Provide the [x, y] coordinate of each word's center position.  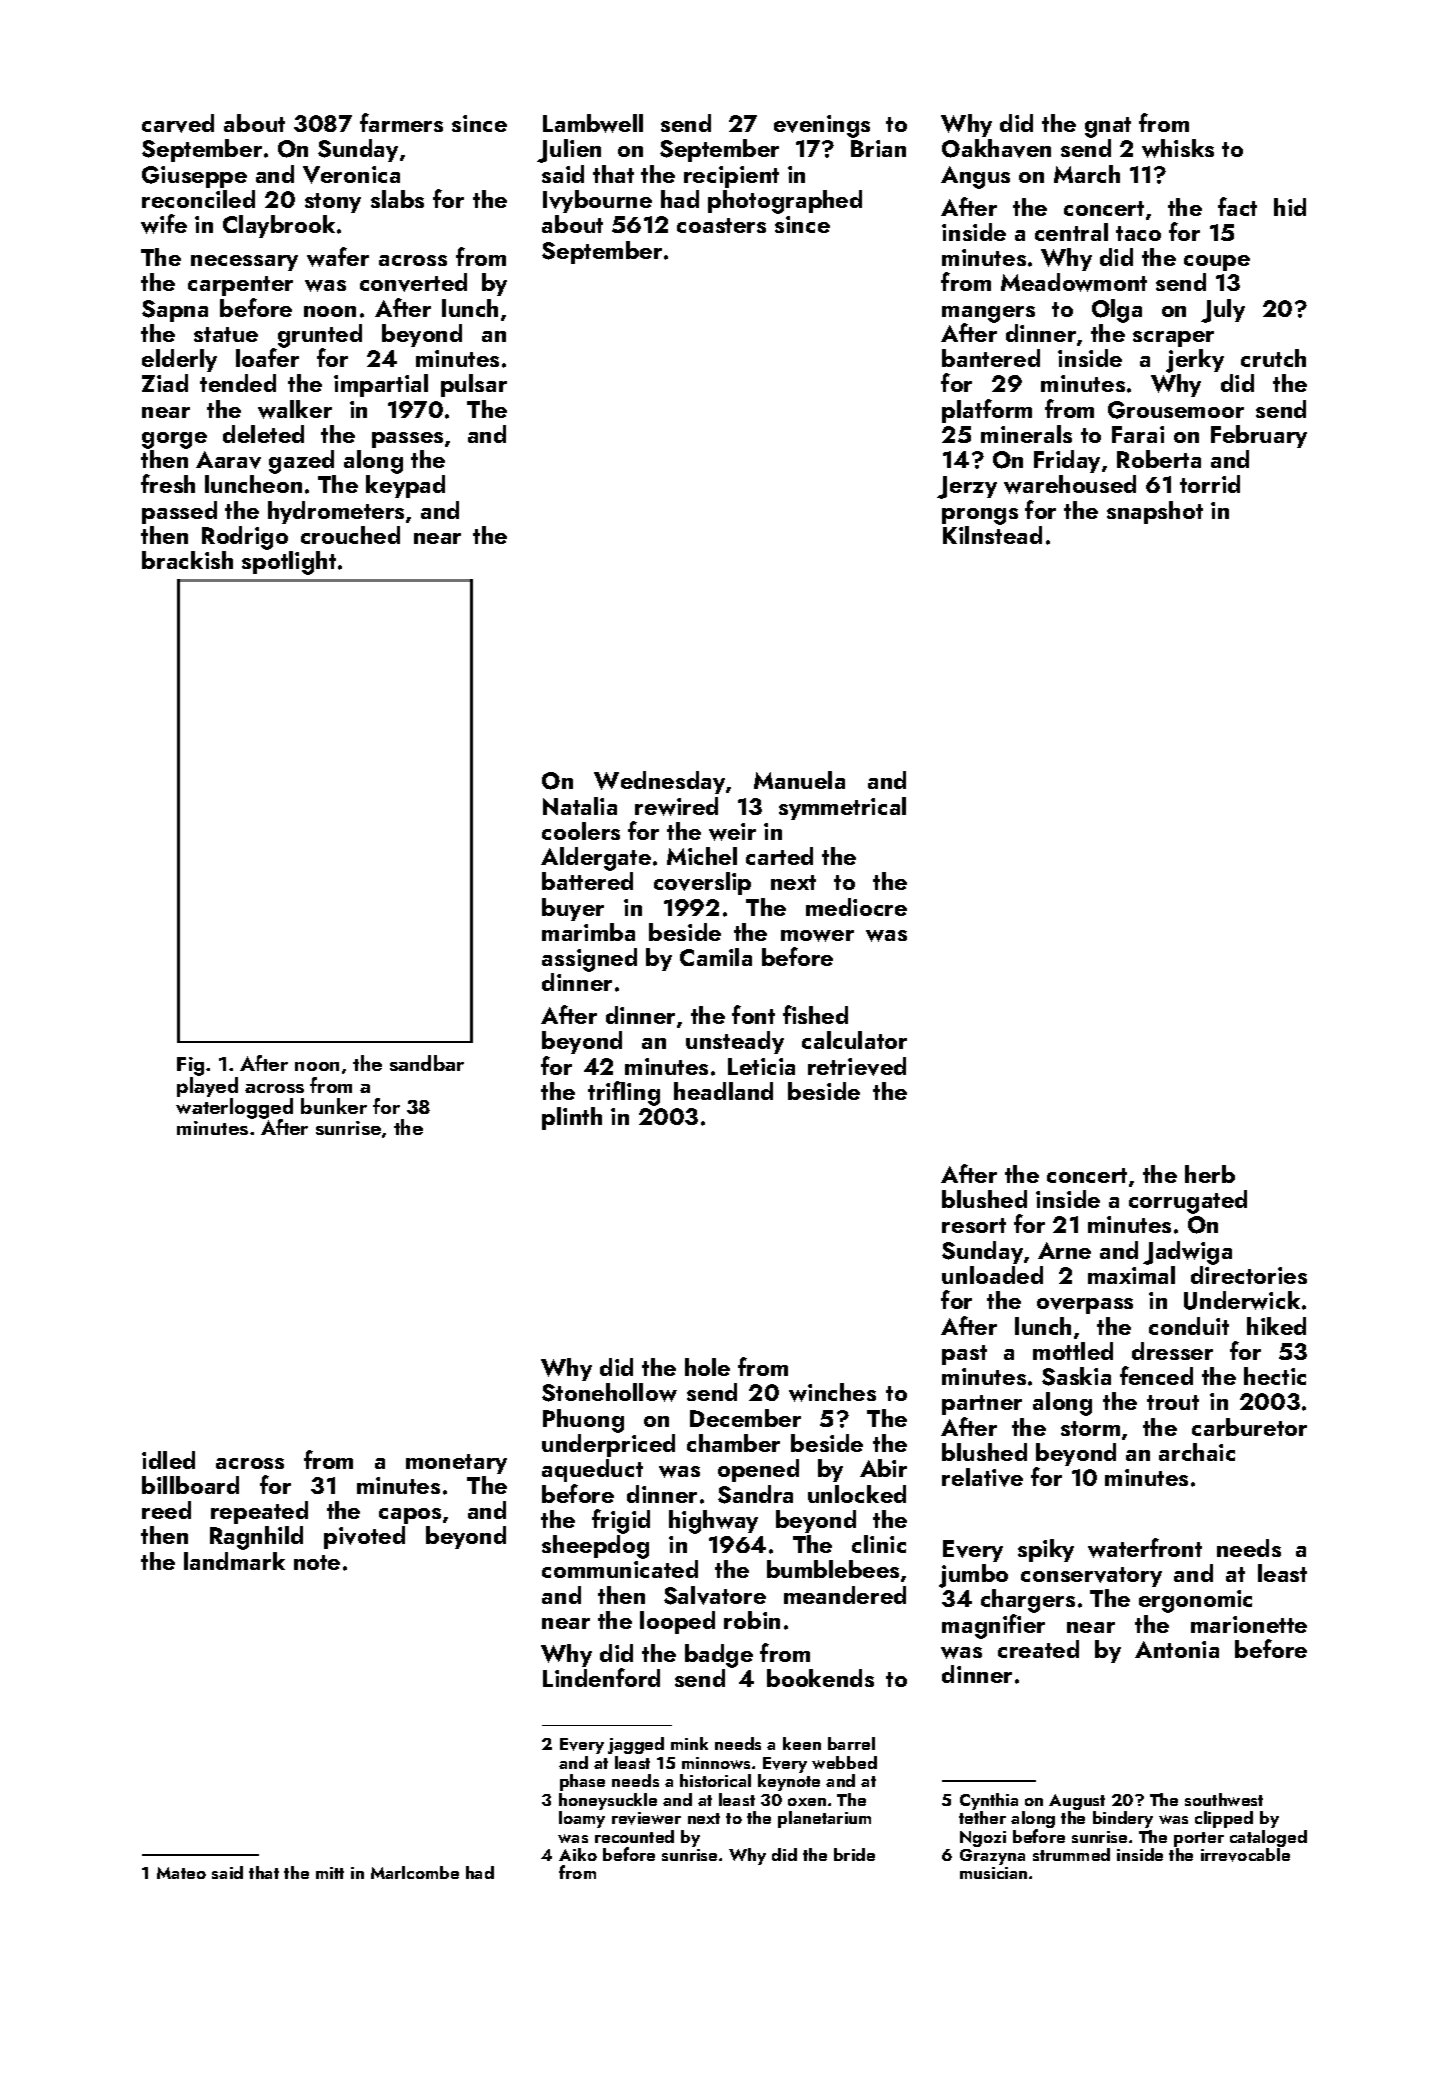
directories [1249, 1275]
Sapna [175, 311]
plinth [572, 1118]
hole [707, 1367]
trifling [624, 1093]
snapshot [1155, 512]
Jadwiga [1187, 1253]
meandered [845, 1595]
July [1223, 311]
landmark [234, 1561]
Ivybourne [597, 201]
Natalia [580, 806]
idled [168, 1460]
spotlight [289, 563]
